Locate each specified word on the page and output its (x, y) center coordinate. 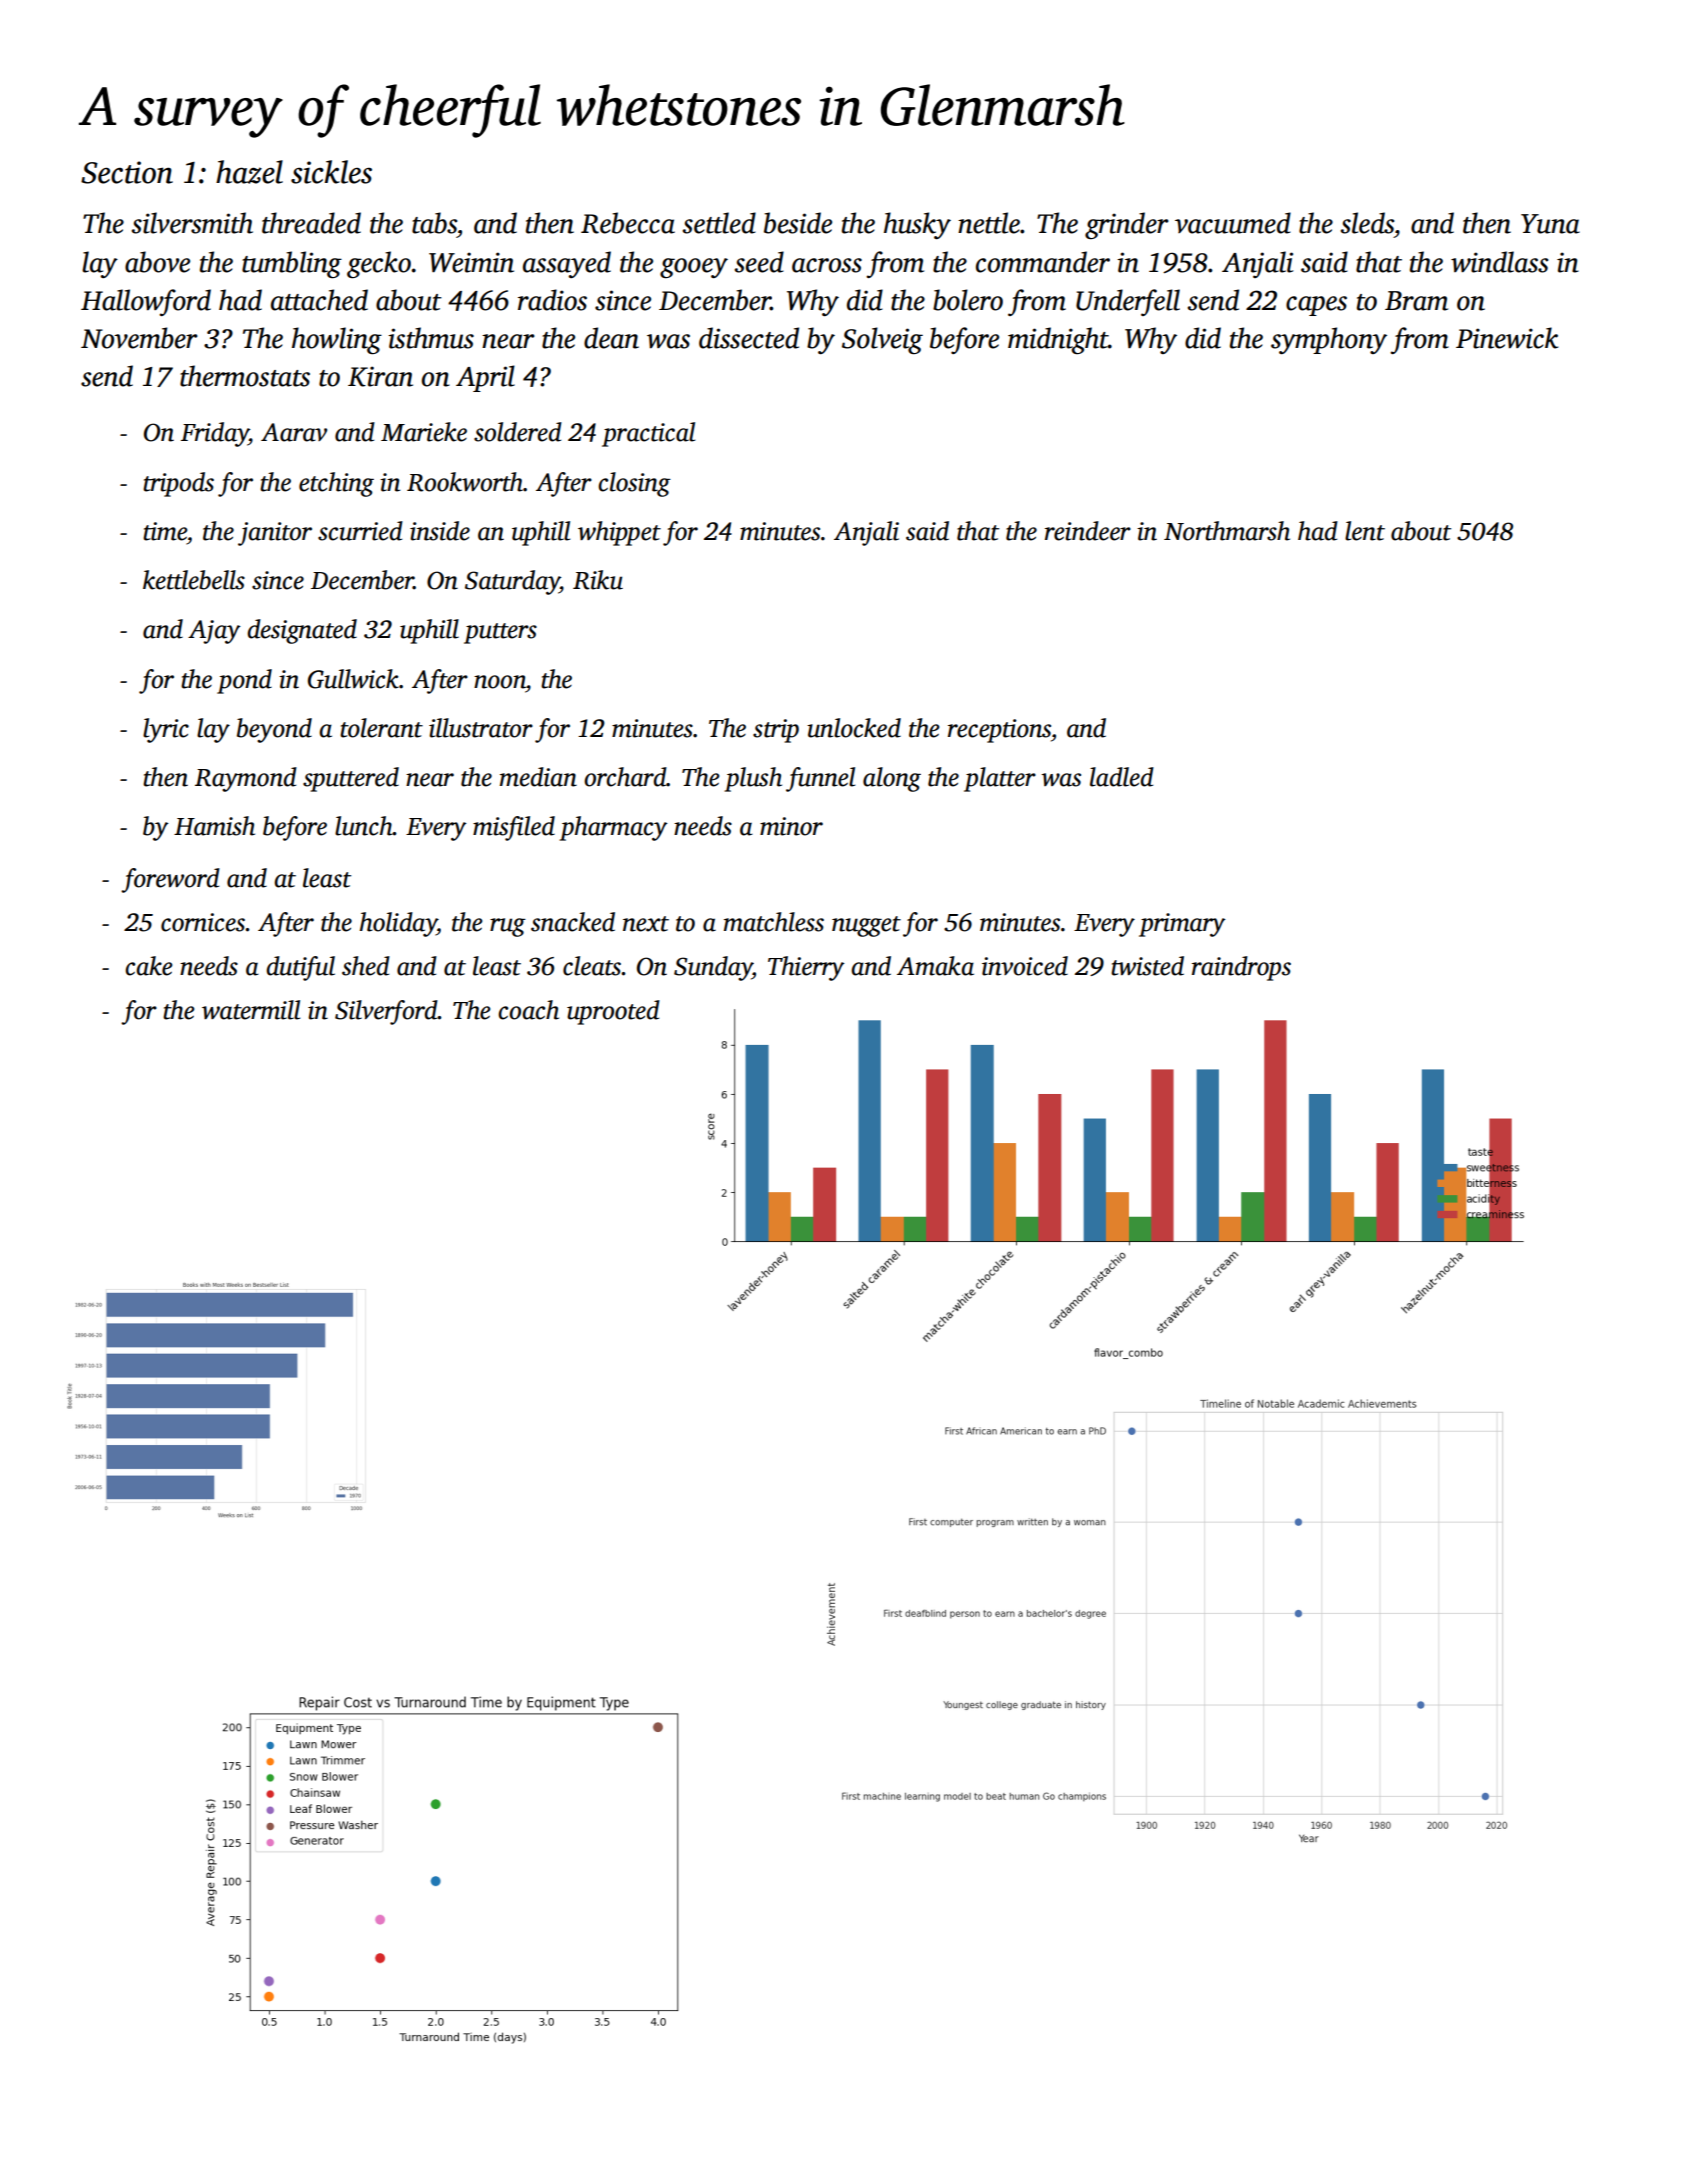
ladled (1122, 777)
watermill (251, 1010)
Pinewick (1507, 338)
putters (500, 633)
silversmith (192, 223)
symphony (1329, 340)
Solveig (882, 340)
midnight (1058, 340)
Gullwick (353, 679)
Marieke (424, 432)
